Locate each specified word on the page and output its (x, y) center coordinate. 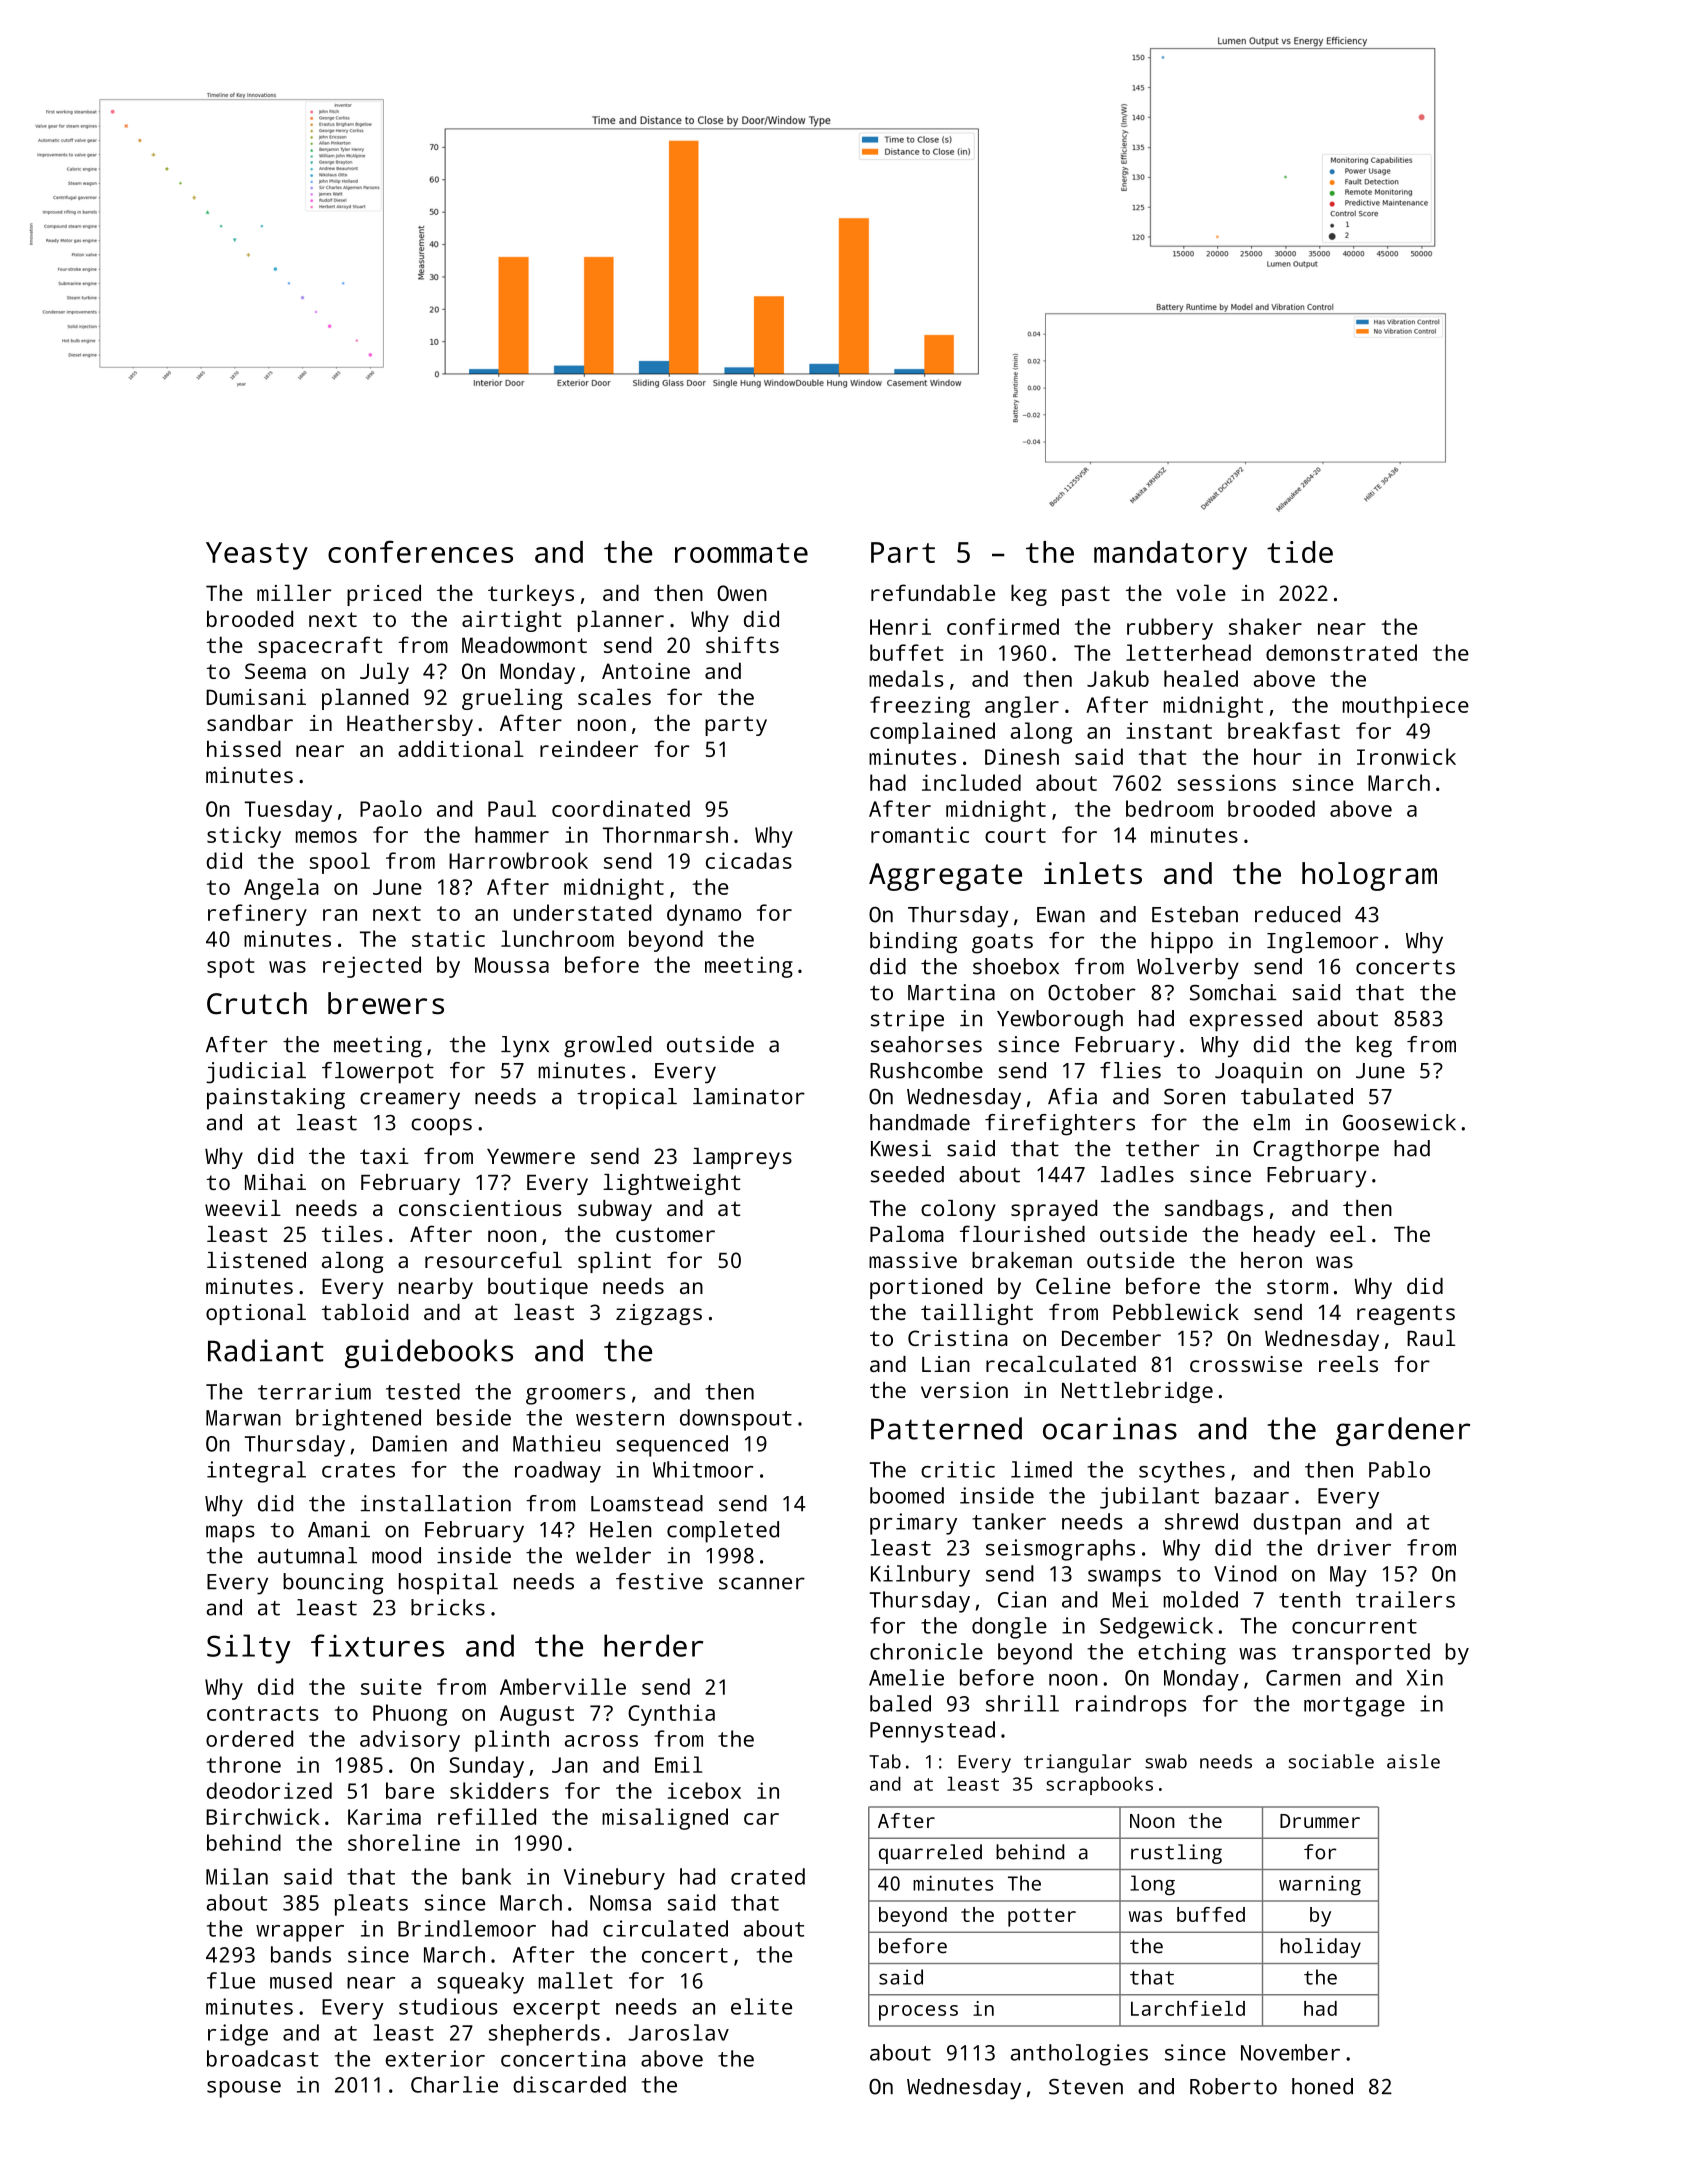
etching (1182, 1654)
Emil (678, 1764)
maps (230, 1534)
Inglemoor (1323, 943)
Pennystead (932, 1732)
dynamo (704, 915)
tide (1300, 552)
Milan (237, 1876)
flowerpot (378, 1073)
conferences (420, 551)
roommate (741, 553)
